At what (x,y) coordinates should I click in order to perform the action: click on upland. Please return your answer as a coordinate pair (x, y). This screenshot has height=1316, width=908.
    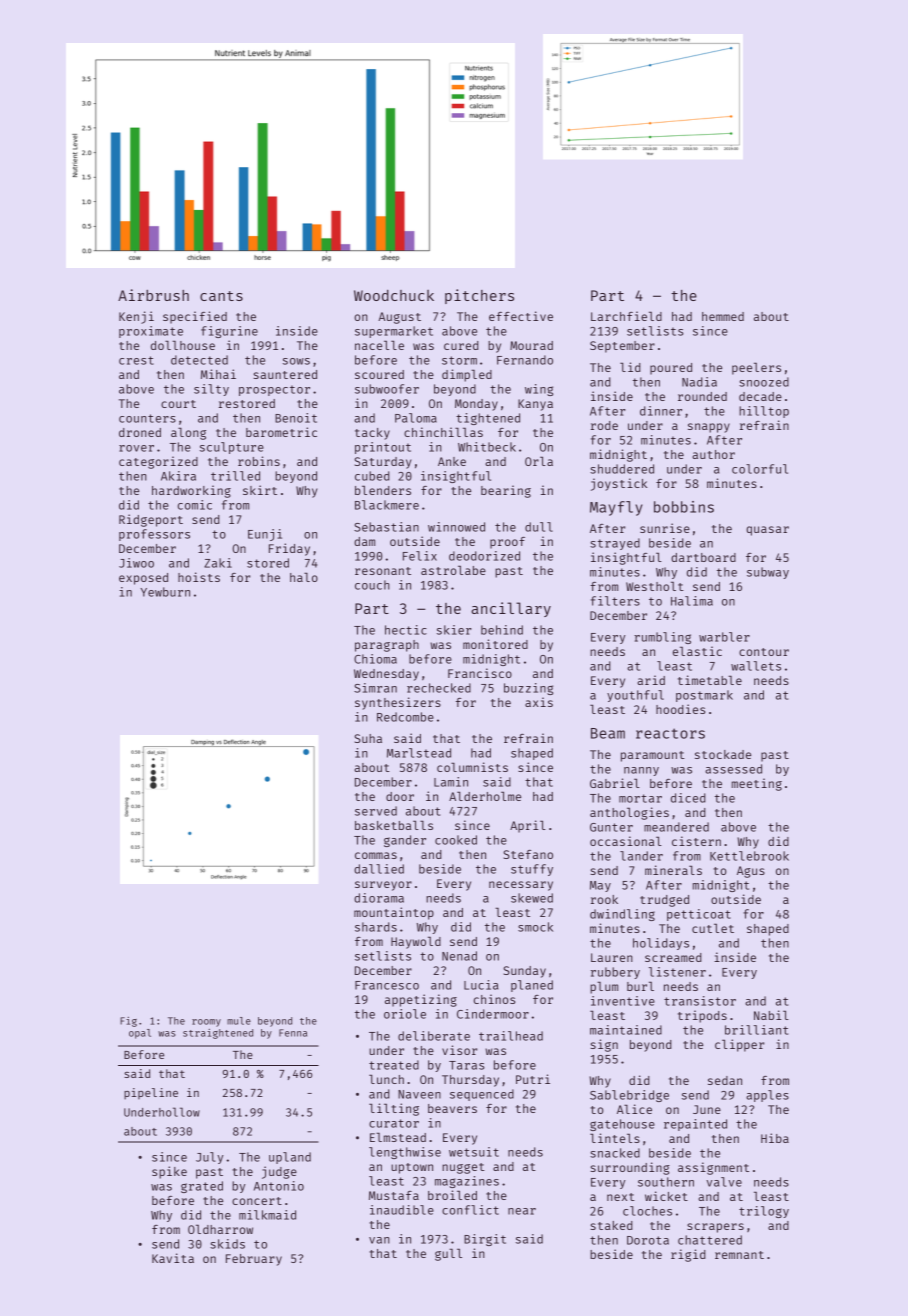
    Looking at the image, I should click on (290, 1158).
